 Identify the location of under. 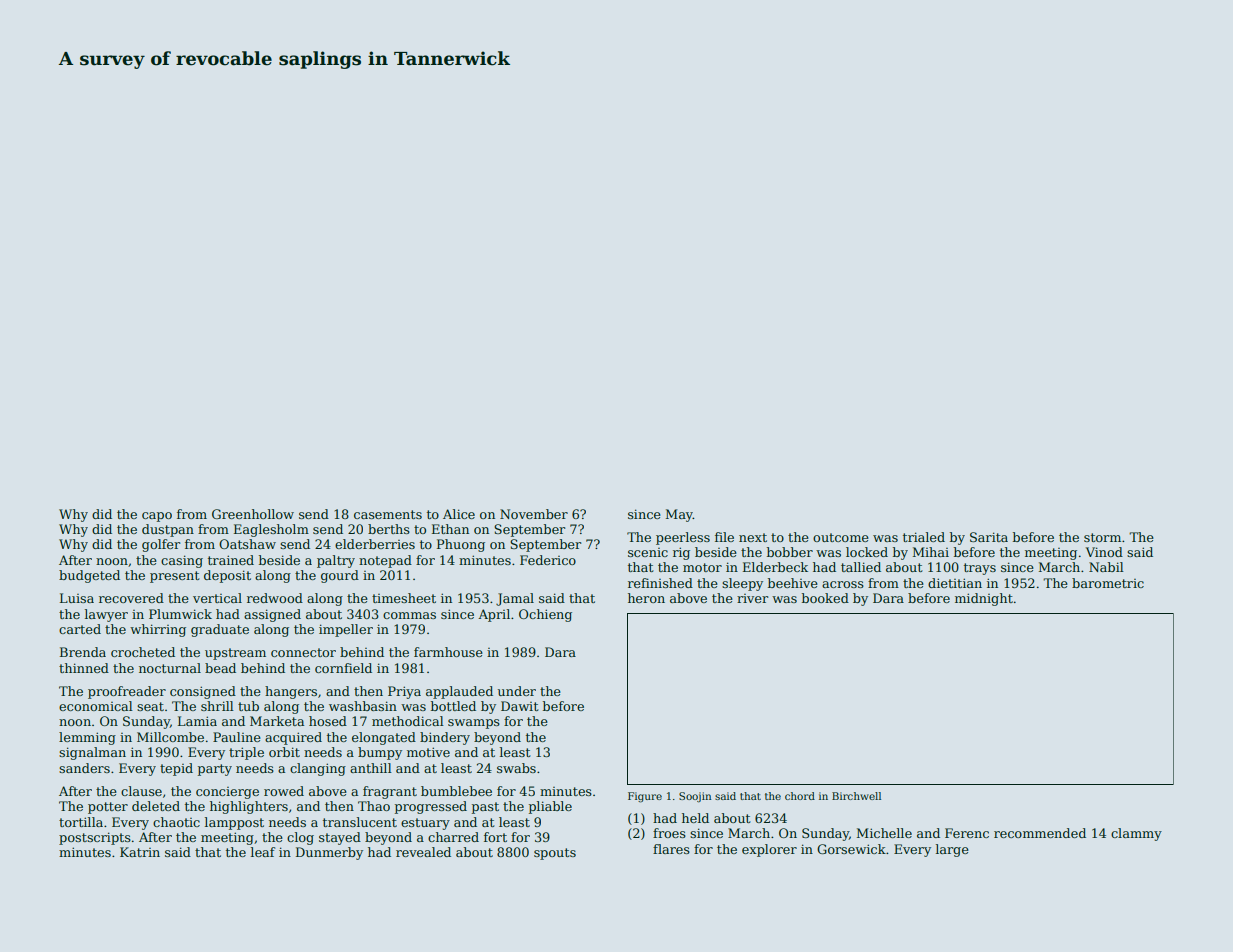
(517, 691).
